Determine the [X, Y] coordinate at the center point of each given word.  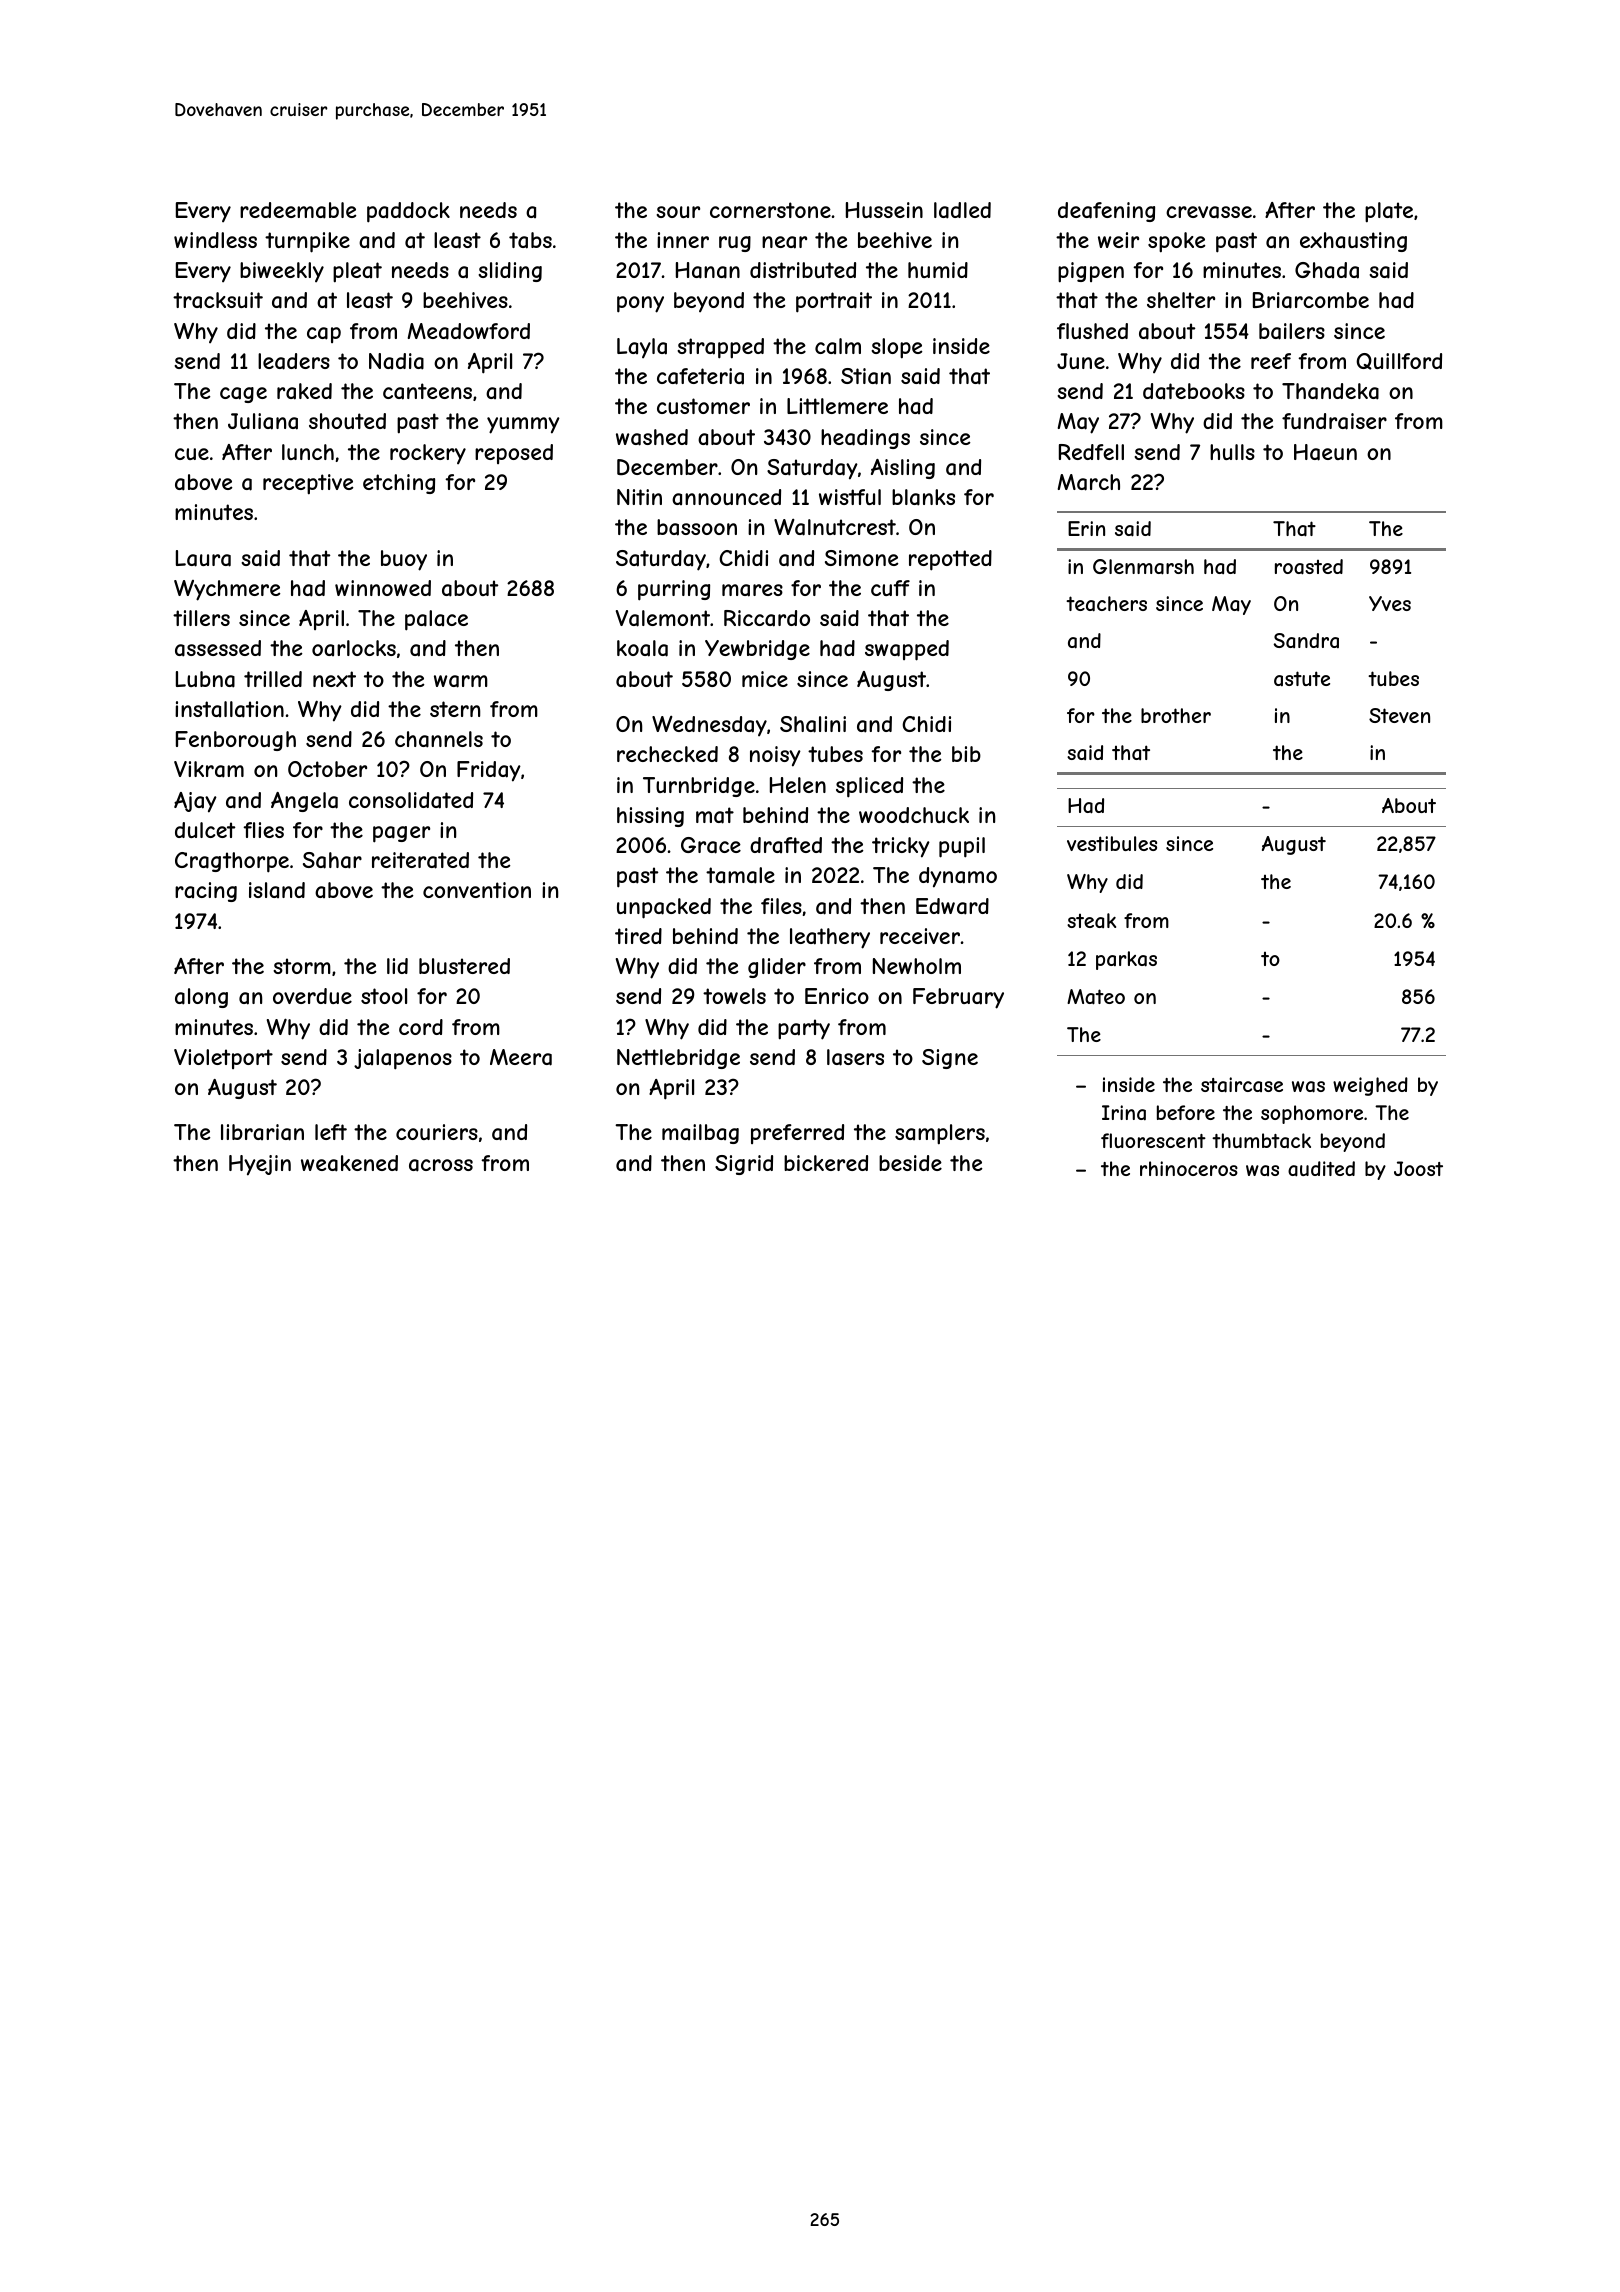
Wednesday [709, 726]
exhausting [1353, 242]
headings [865, 439]
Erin [1086, 528]
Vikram [209, 769]
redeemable [298, 210]
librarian [262, 1132]
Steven [1399, 715]
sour [678, 212]
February [958, 998]
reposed [514, 454]
